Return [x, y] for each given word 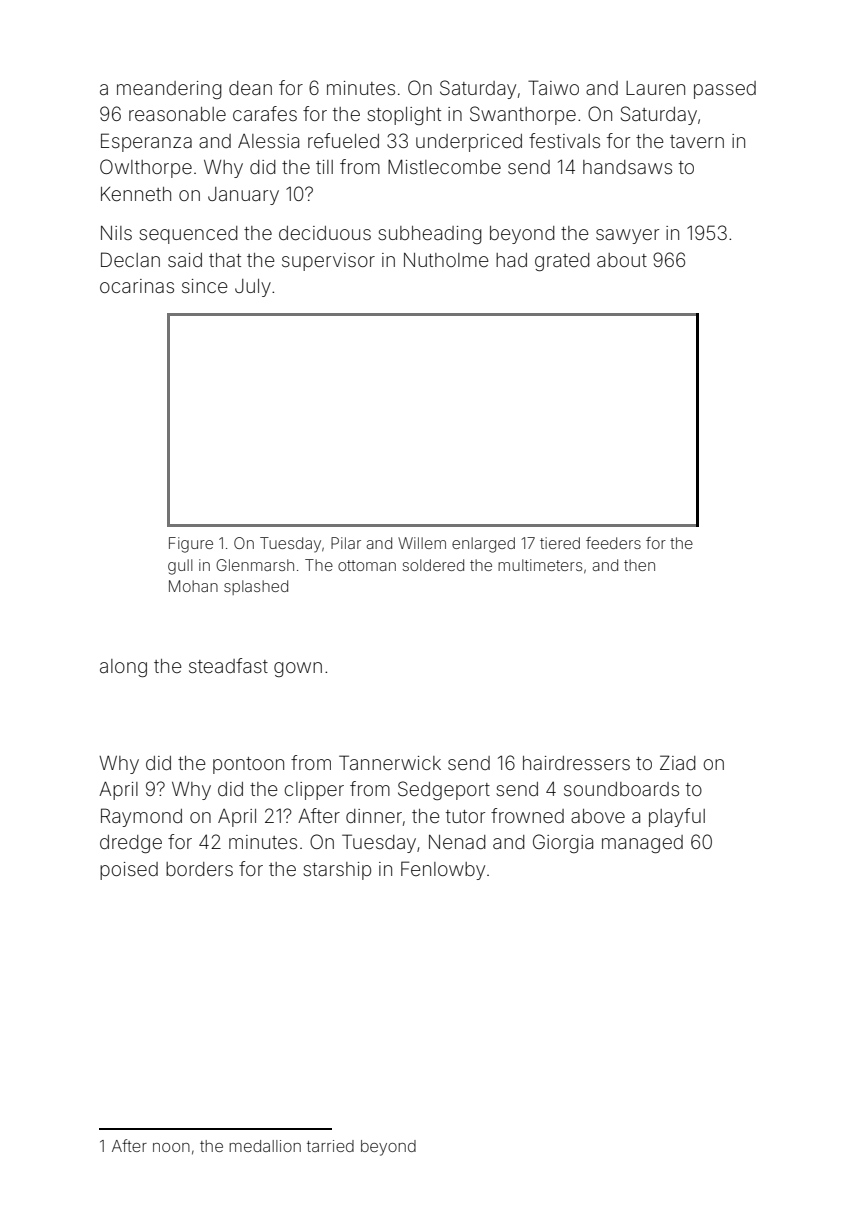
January [243, 196]
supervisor [328, 262]
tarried [330, 1146]
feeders [613, 543]
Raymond [141, 817]
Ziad [678, 762]
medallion [265, 1146]
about [622, 260]
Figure [191, 545]
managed [642, 844]
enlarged [483, 545]
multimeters [540, 565]
